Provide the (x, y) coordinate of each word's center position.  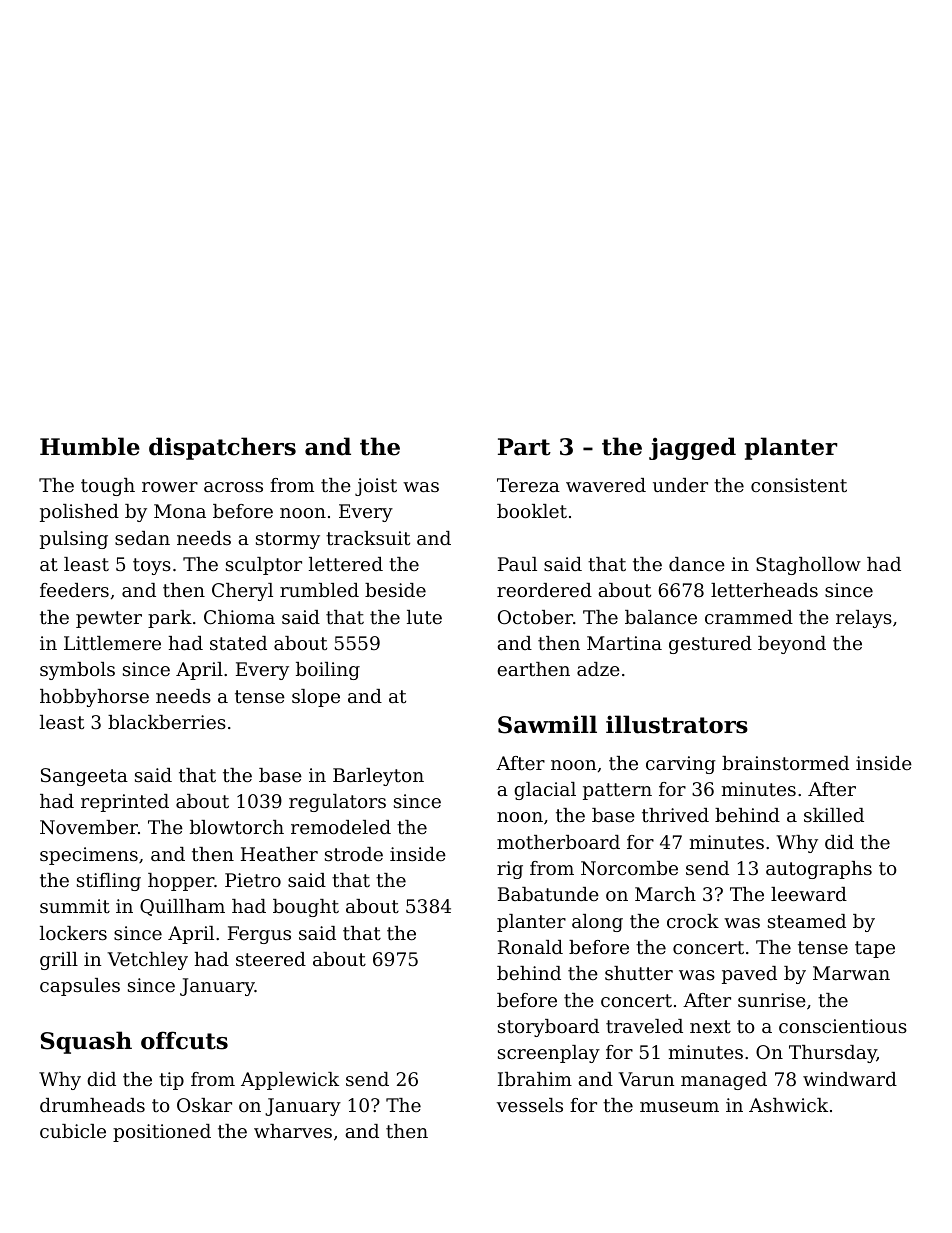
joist (376, 487)
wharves (293, 1131)
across (233, 487)
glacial (545, 791)
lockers (73, 933)
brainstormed (785, 763)
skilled (834, 815)
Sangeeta (84, 777)
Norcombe (629, 868)
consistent (799, 485)
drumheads (92, 1105)
